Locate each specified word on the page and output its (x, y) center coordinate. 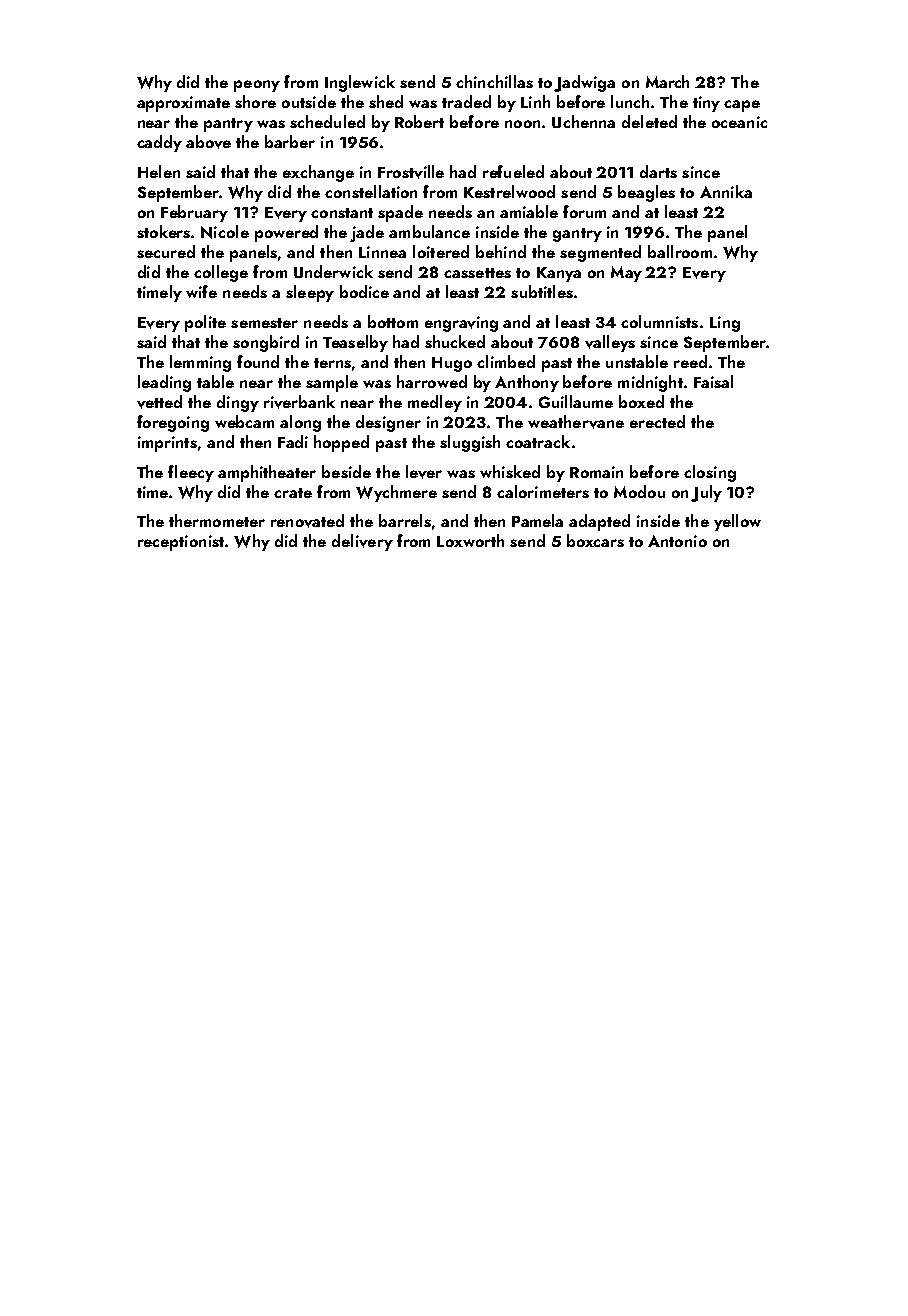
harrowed (432, 381)
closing (710, 473)
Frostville (411, 172)
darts (658, 171)
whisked (510, 471)
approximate (183, 104)
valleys (610, 343)
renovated (307, 521)
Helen (159, 171)
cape (742, 106)
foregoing (173, 423)
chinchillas (494, 81)
